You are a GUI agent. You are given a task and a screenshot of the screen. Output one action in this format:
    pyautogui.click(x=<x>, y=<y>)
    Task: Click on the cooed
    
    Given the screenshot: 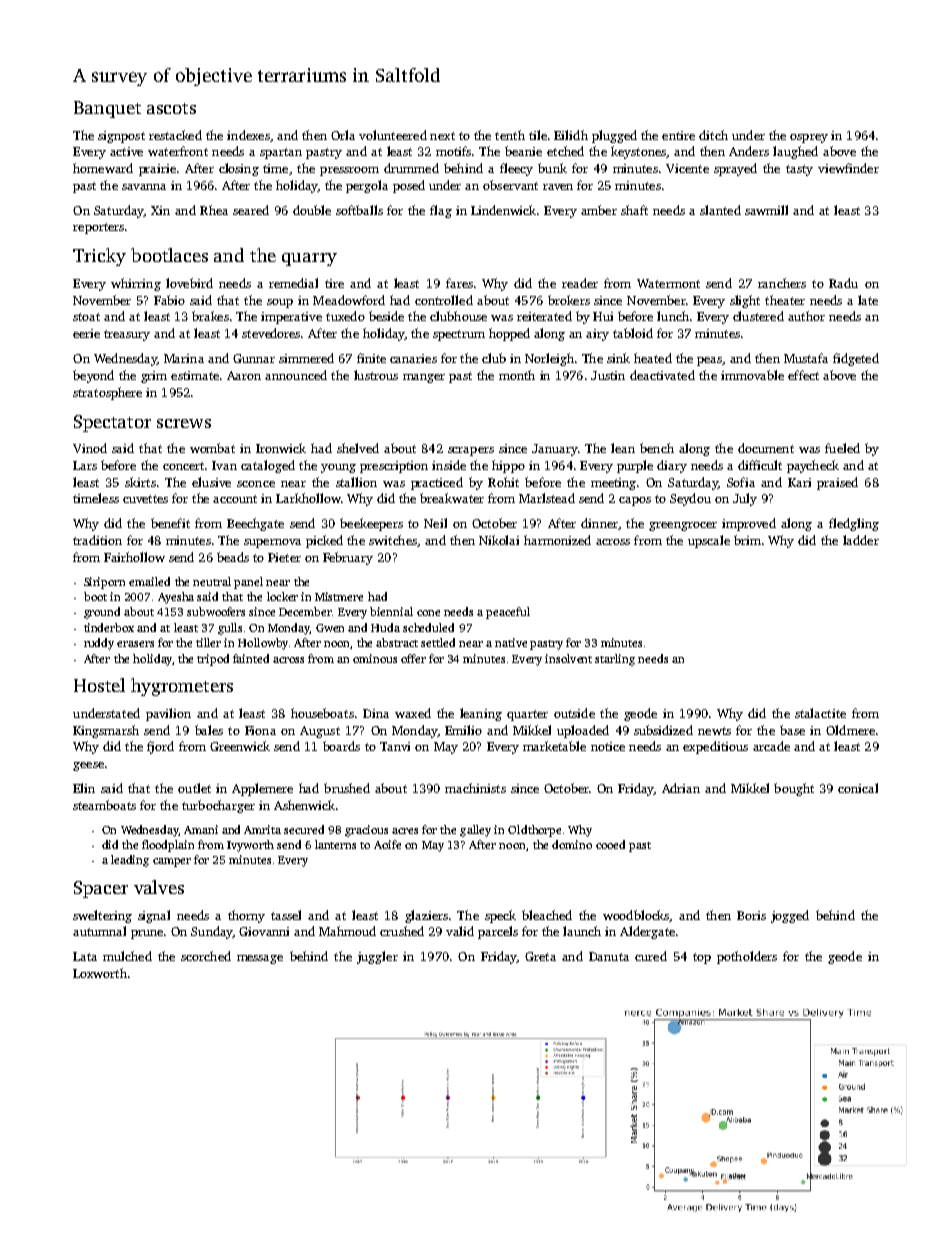 What is the action you would take?
    pyautogui.click(x=610, y=844)
